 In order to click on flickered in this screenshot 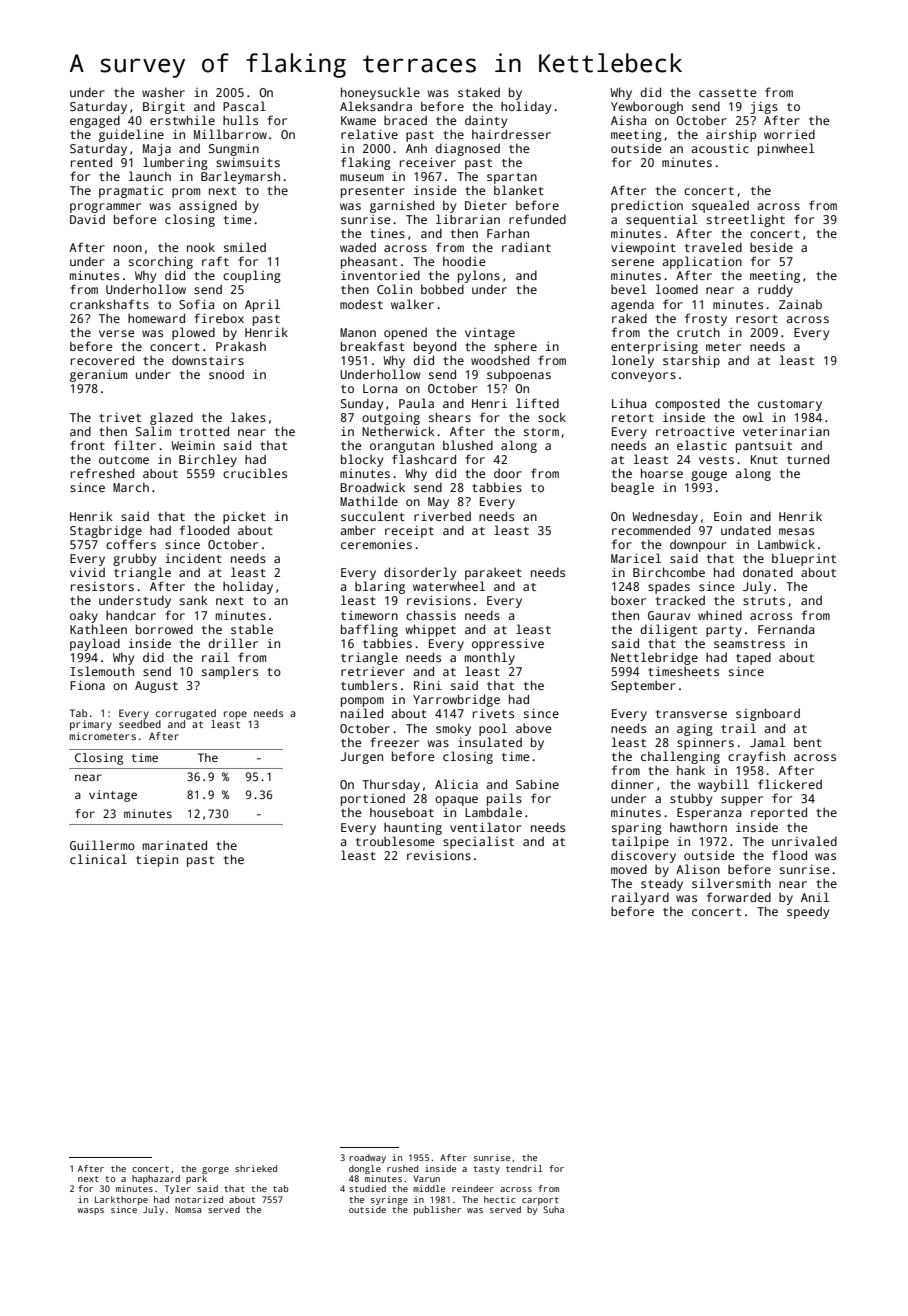, I will do `click(790, 784)`.
